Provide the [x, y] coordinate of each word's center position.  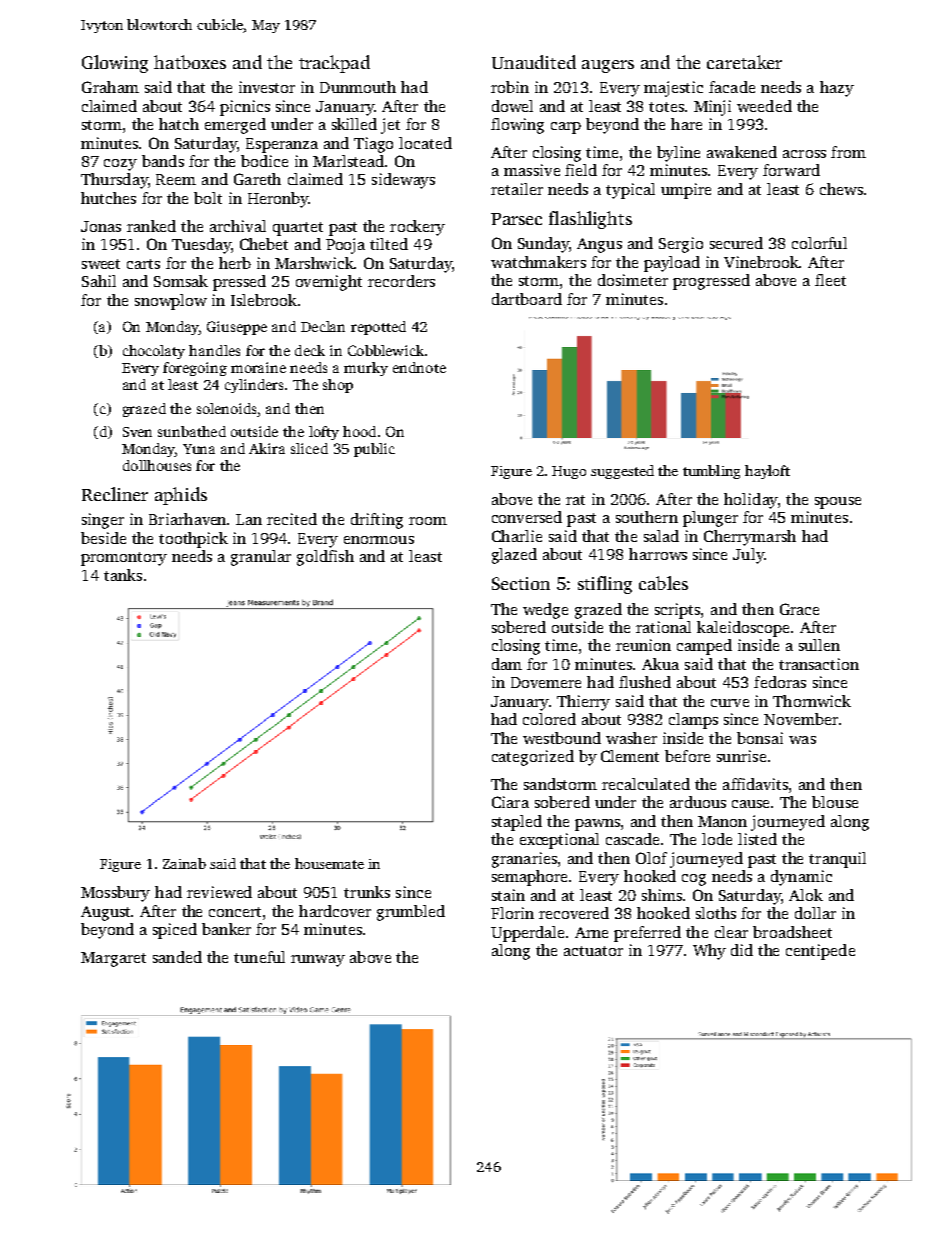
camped [704, 647]
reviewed [219, 892]
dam [507, 664]
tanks [123, 575]
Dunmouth [358, 87]
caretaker [744, 62]
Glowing [115, 64]
